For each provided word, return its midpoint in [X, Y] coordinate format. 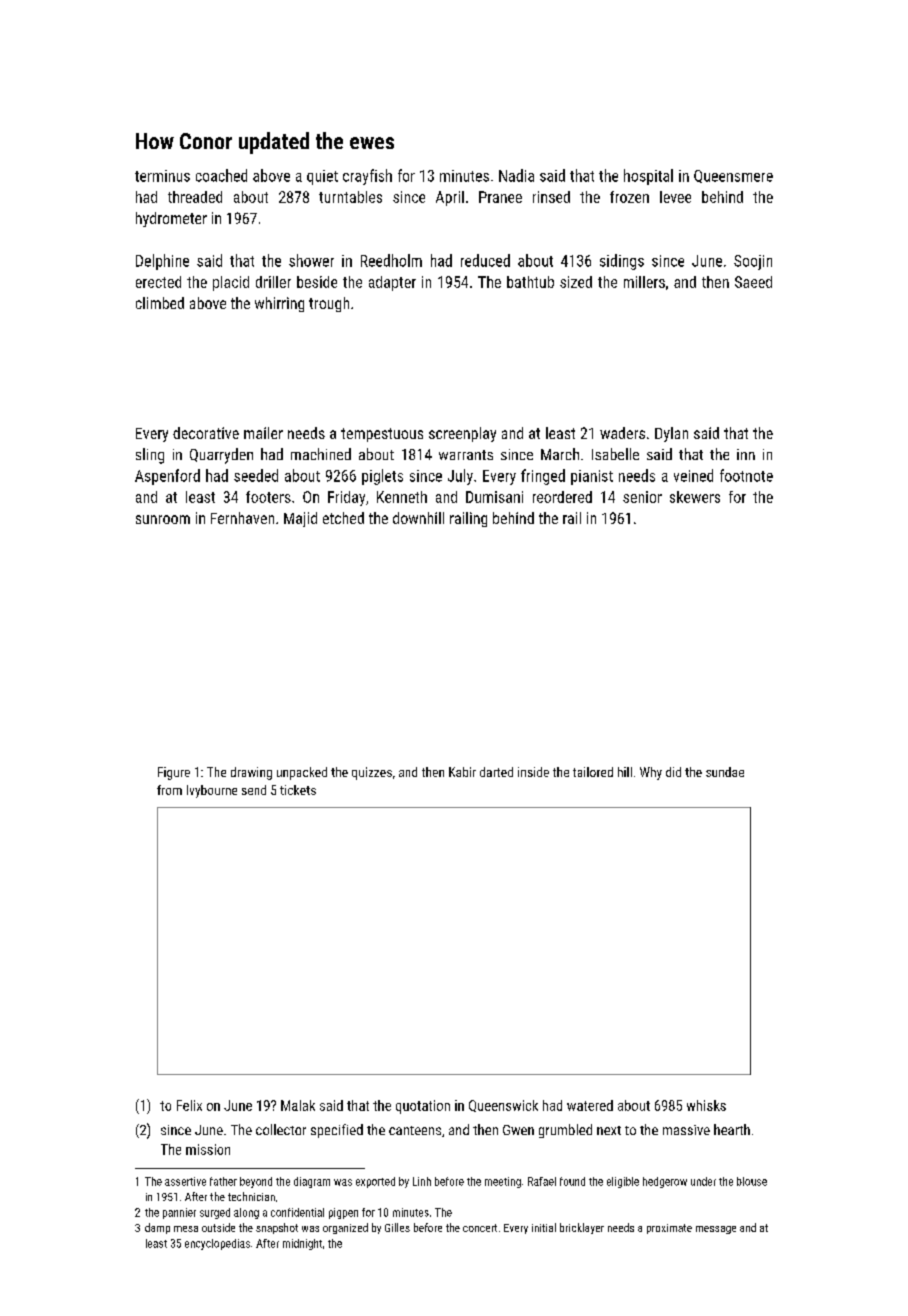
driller [273, 282]
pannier [179, 1213]
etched [343, 518]
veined [693, 475]
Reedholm [391, 260]
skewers [695, 497]
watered [590, 1105]
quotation [423, 1107]
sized [576, 282]
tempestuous [382, 435]
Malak [298, 1105]
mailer [263, 433]
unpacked [302, 773]
